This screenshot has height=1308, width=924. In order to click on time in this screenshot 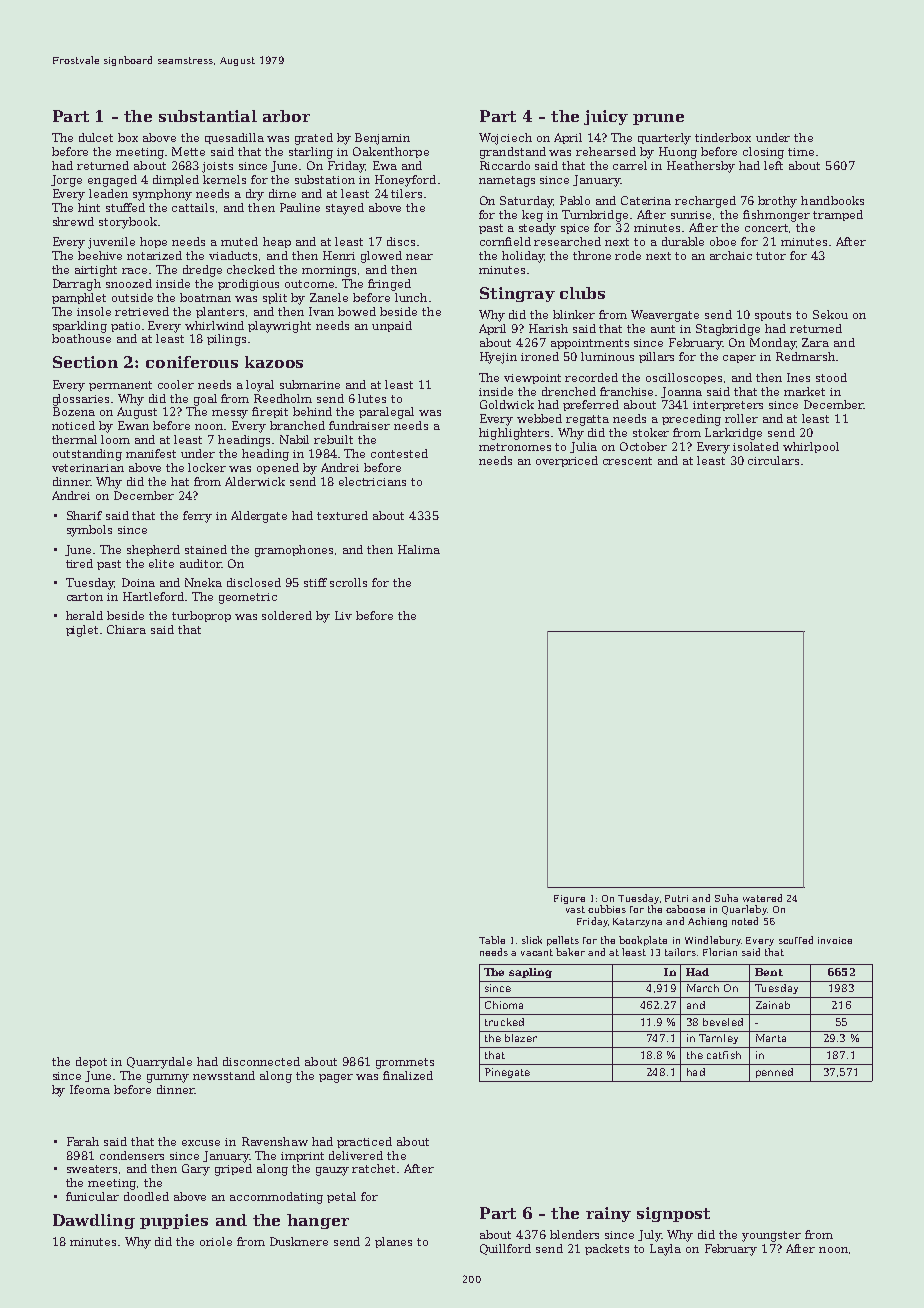, I will do `click(801, 152)`.
